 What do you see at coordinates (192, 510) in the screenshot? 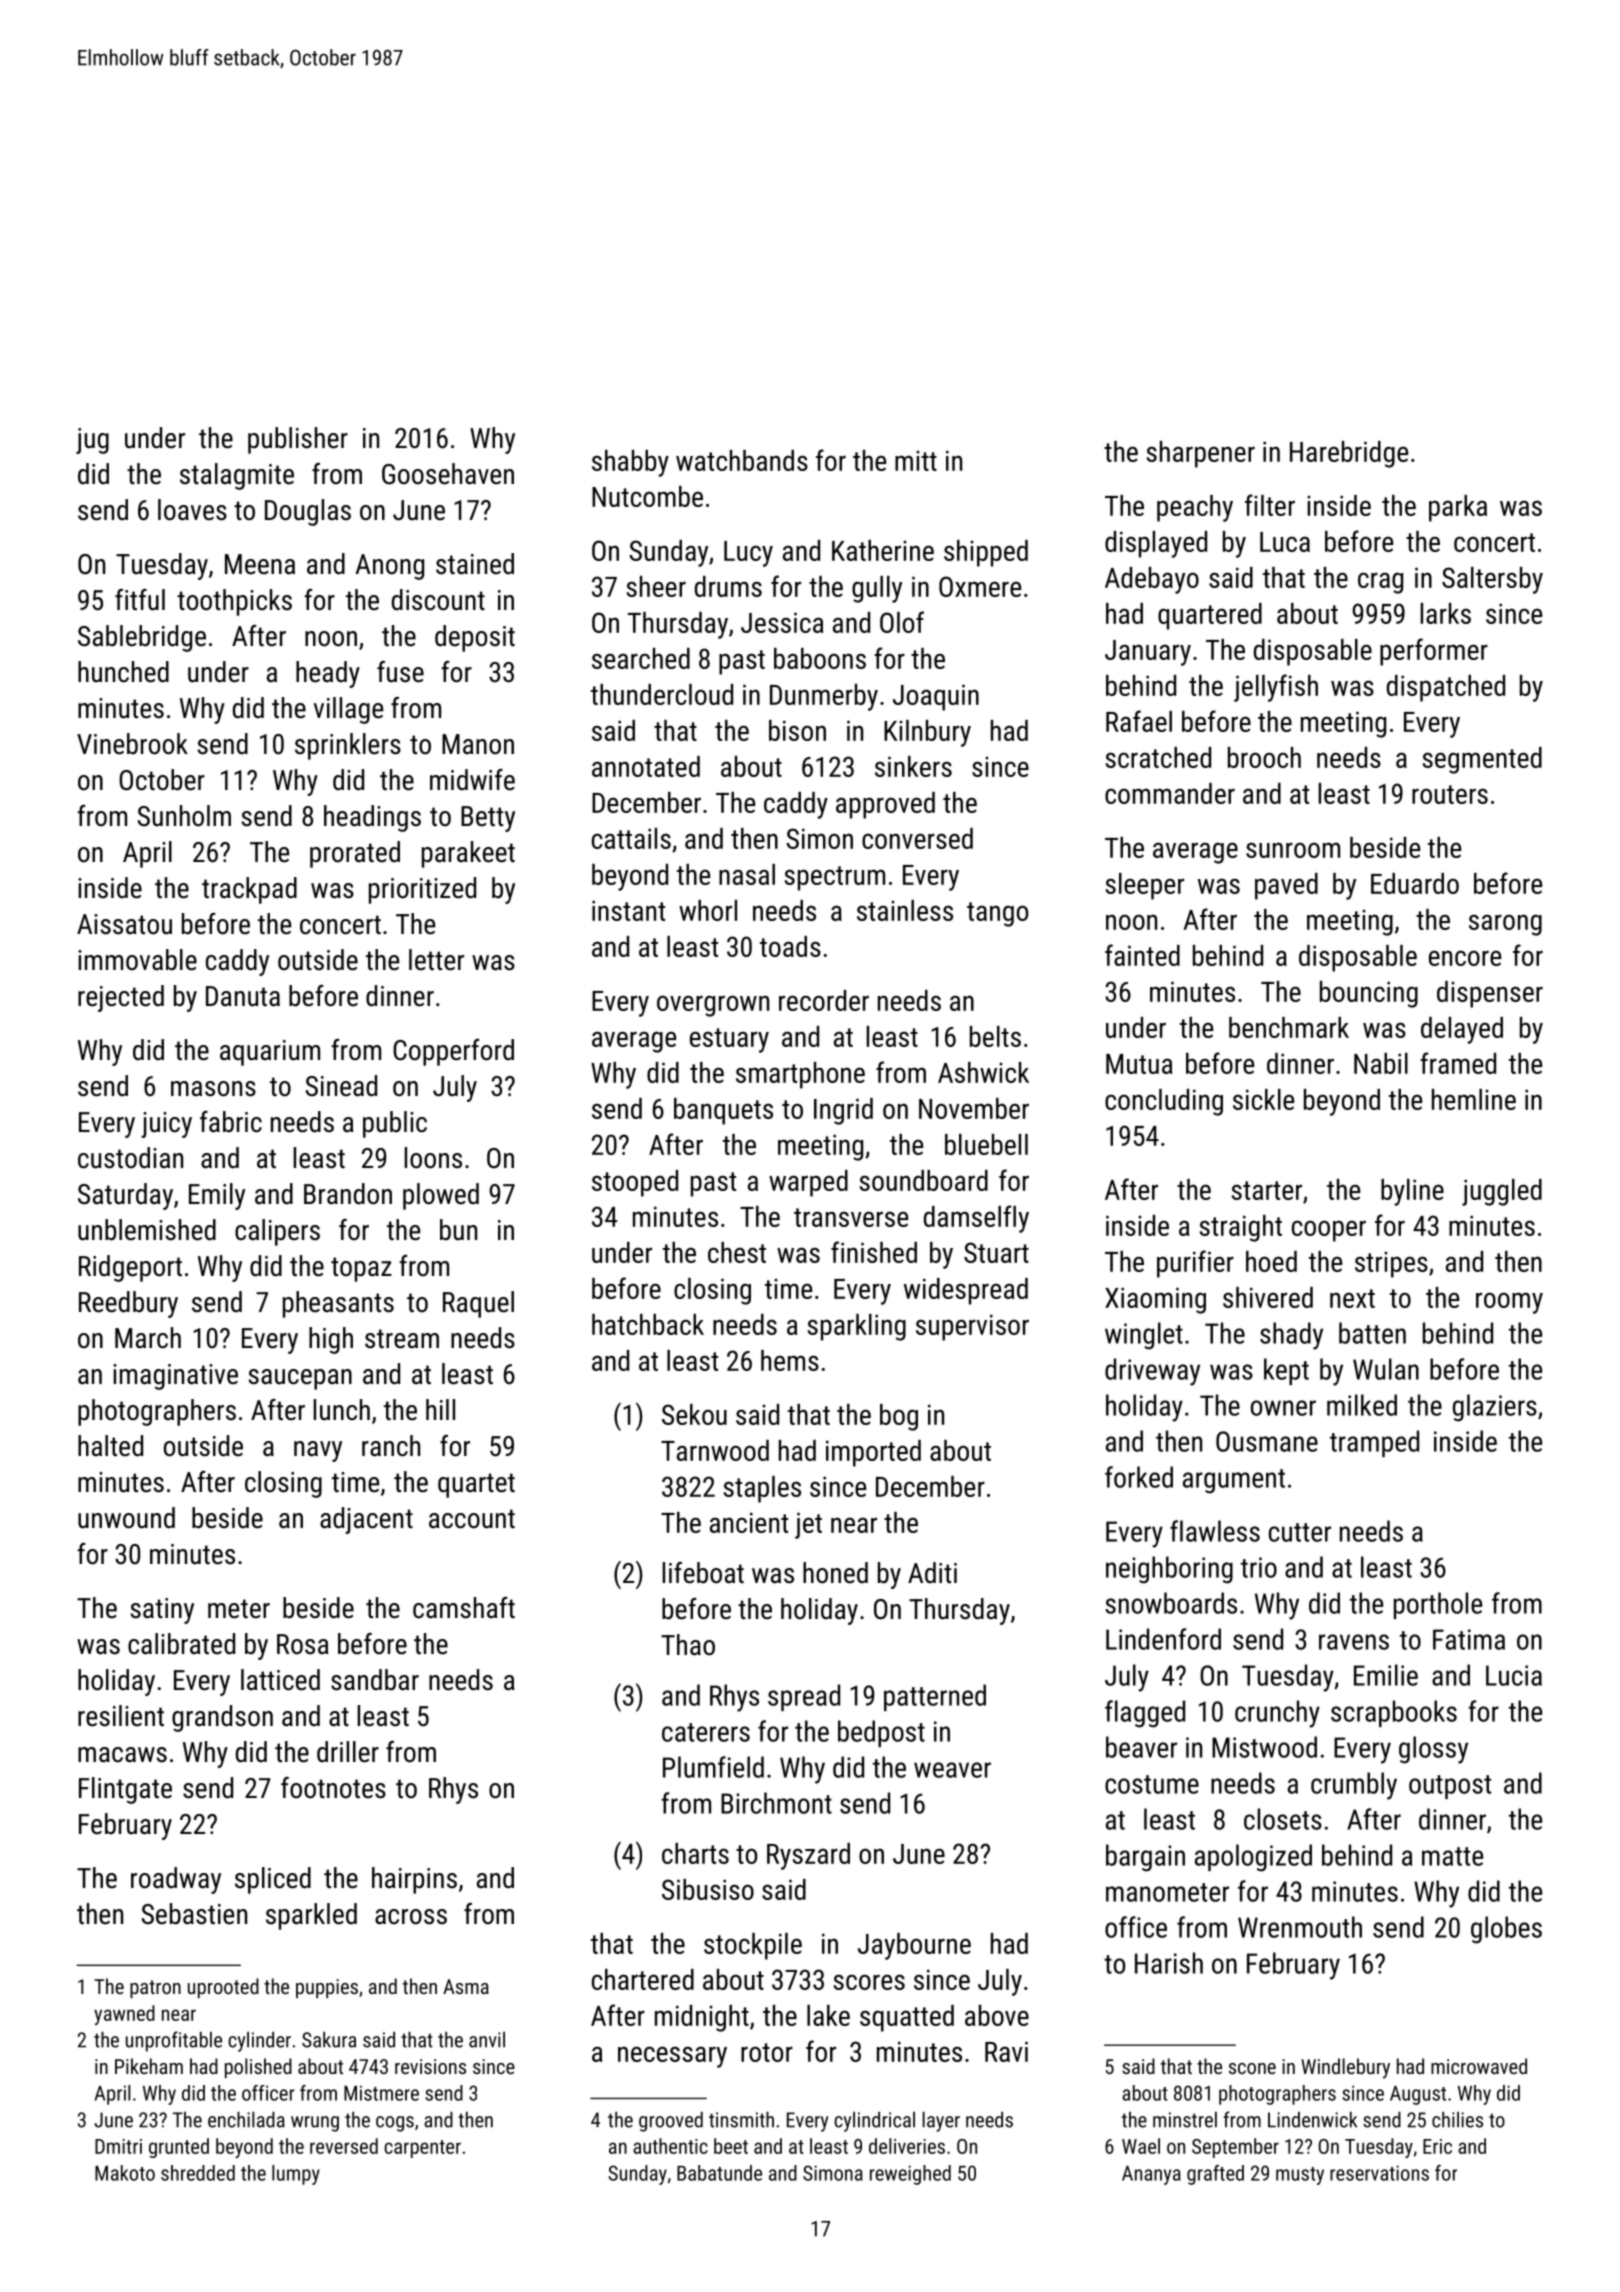
I see `loaves` at bounding box center [192, 510].
